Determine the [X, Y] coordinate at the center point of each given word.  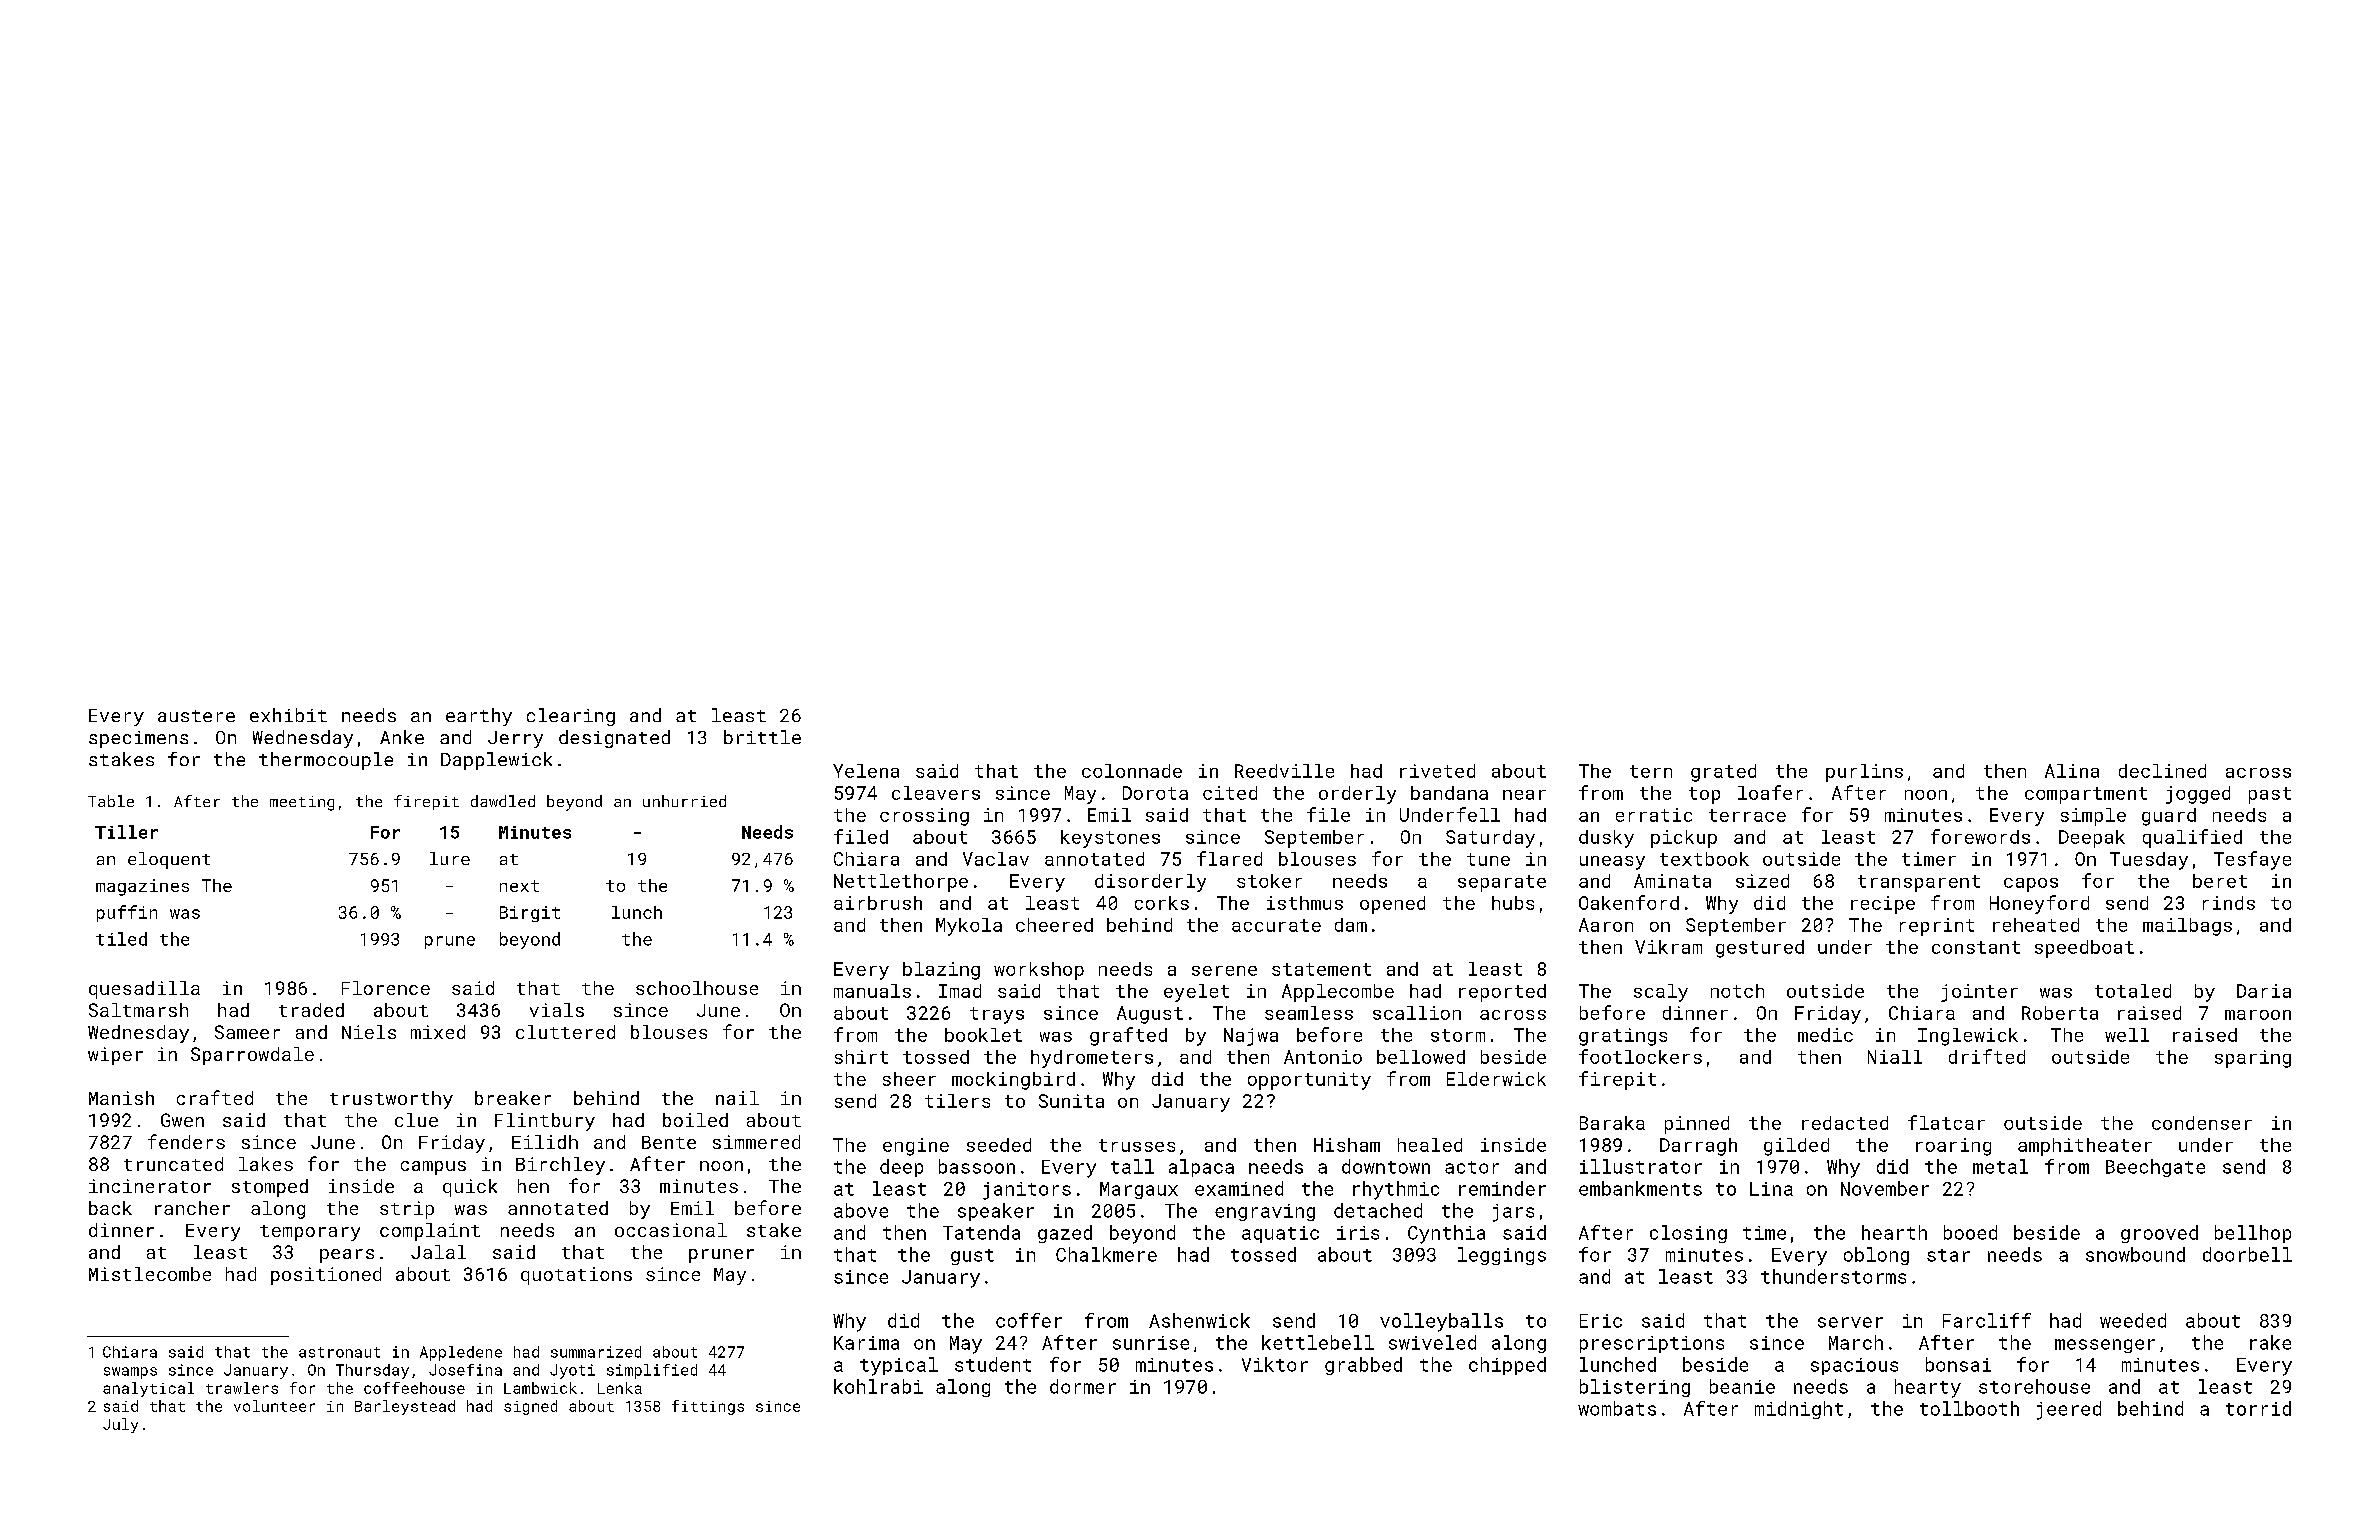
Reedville [1284, 771]
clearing [571, 717]
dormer [1083, 1386]
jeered [2069, 1410]
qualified [2192, 838]
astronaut [339, 1352]
